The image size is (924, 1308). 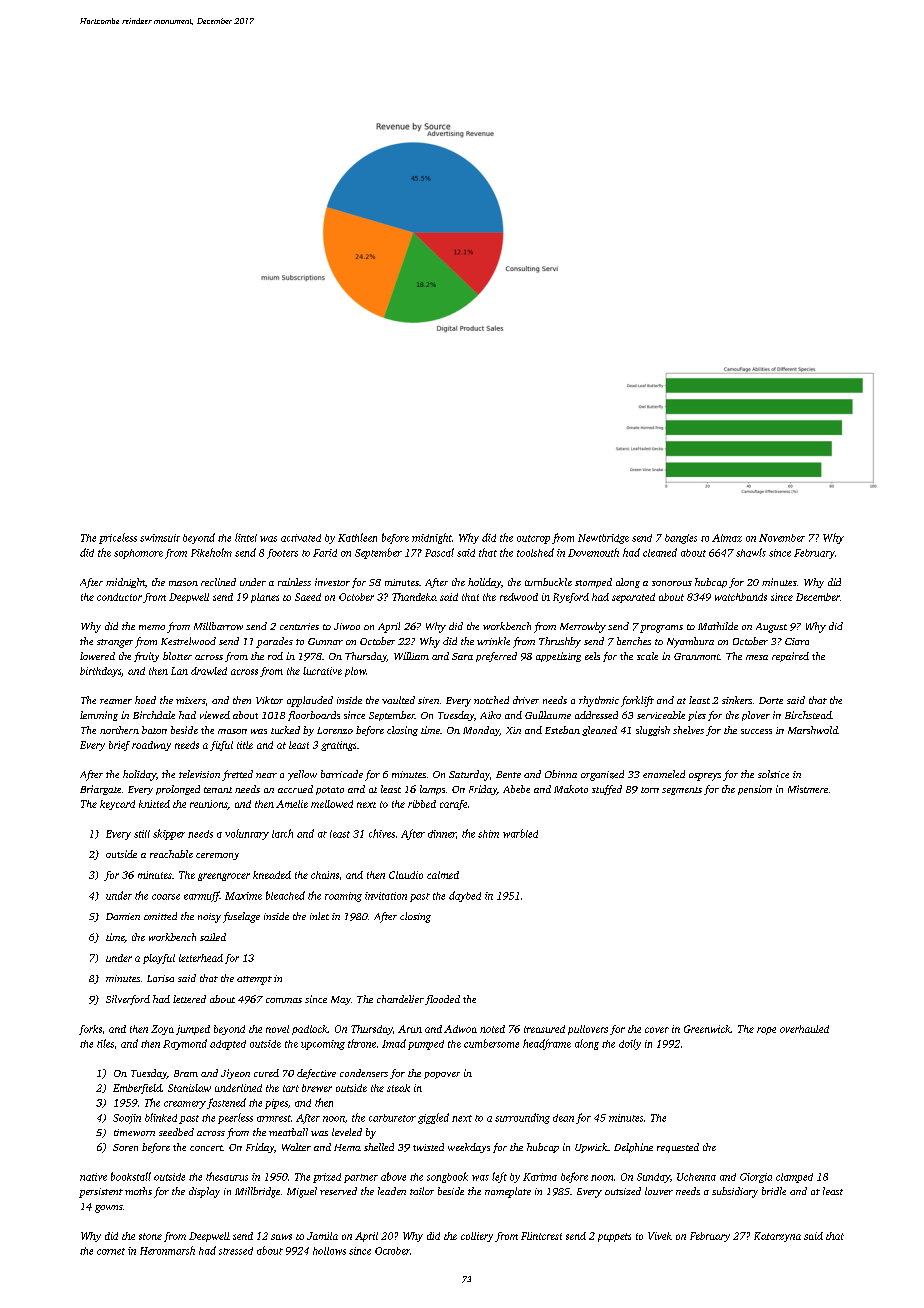 I want to click on flooded, so click(x=442, y=1000).
